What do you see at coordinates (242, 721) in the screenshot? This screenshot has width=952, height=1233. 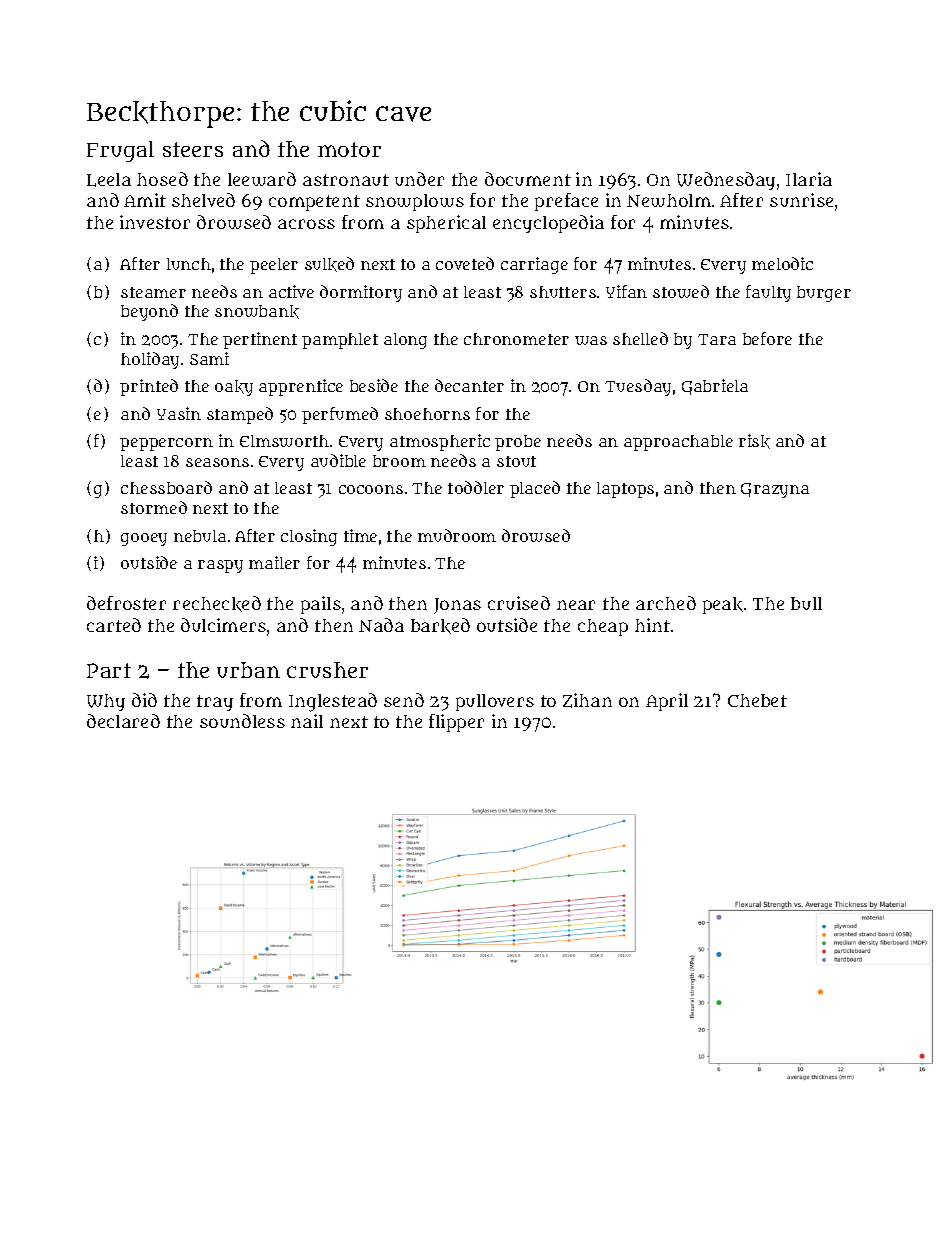 I see `soundless` at bounding box center [242, 721].
